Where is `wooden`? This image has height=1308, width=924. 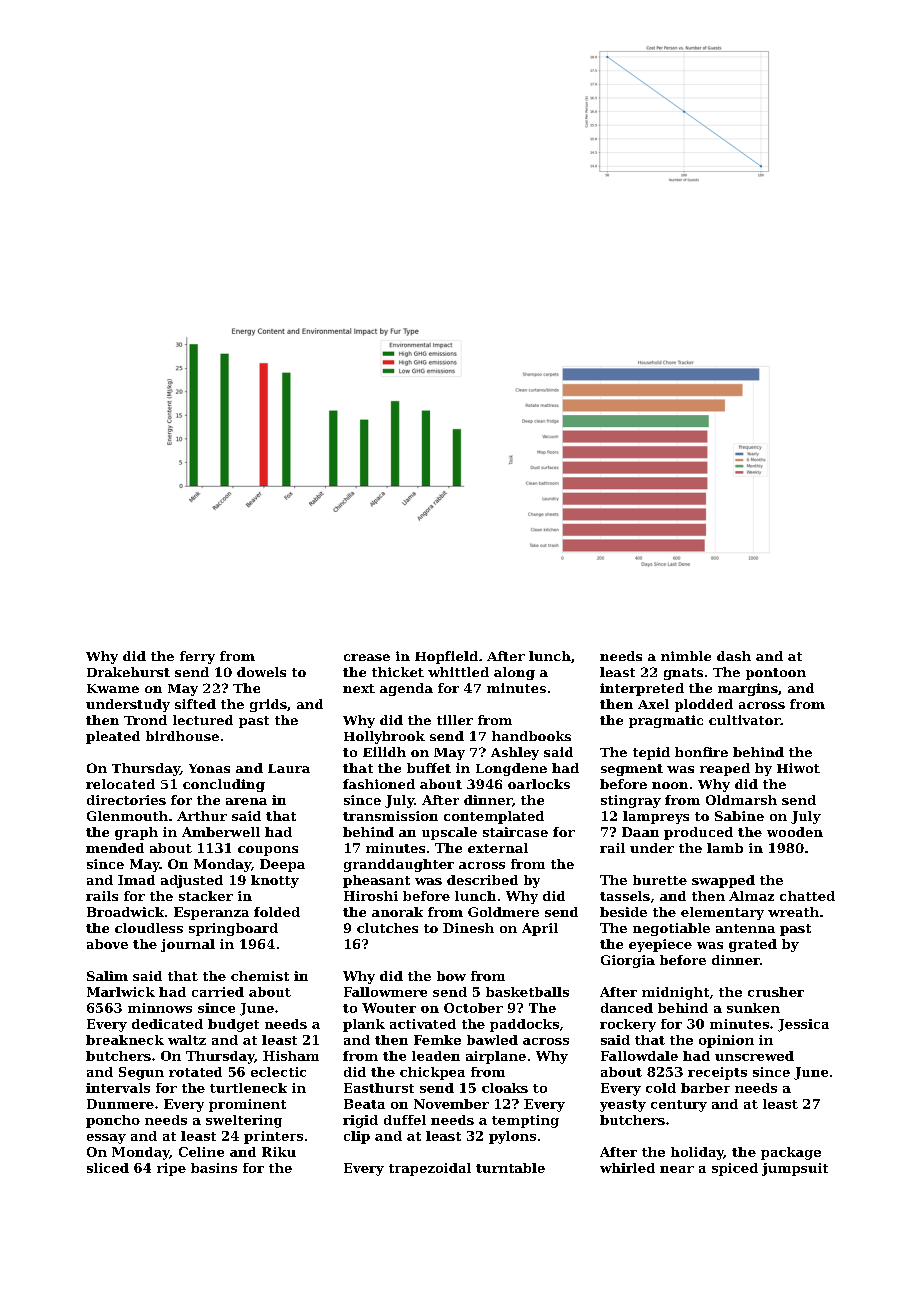
wooden is located at coordinates (795, 832).
